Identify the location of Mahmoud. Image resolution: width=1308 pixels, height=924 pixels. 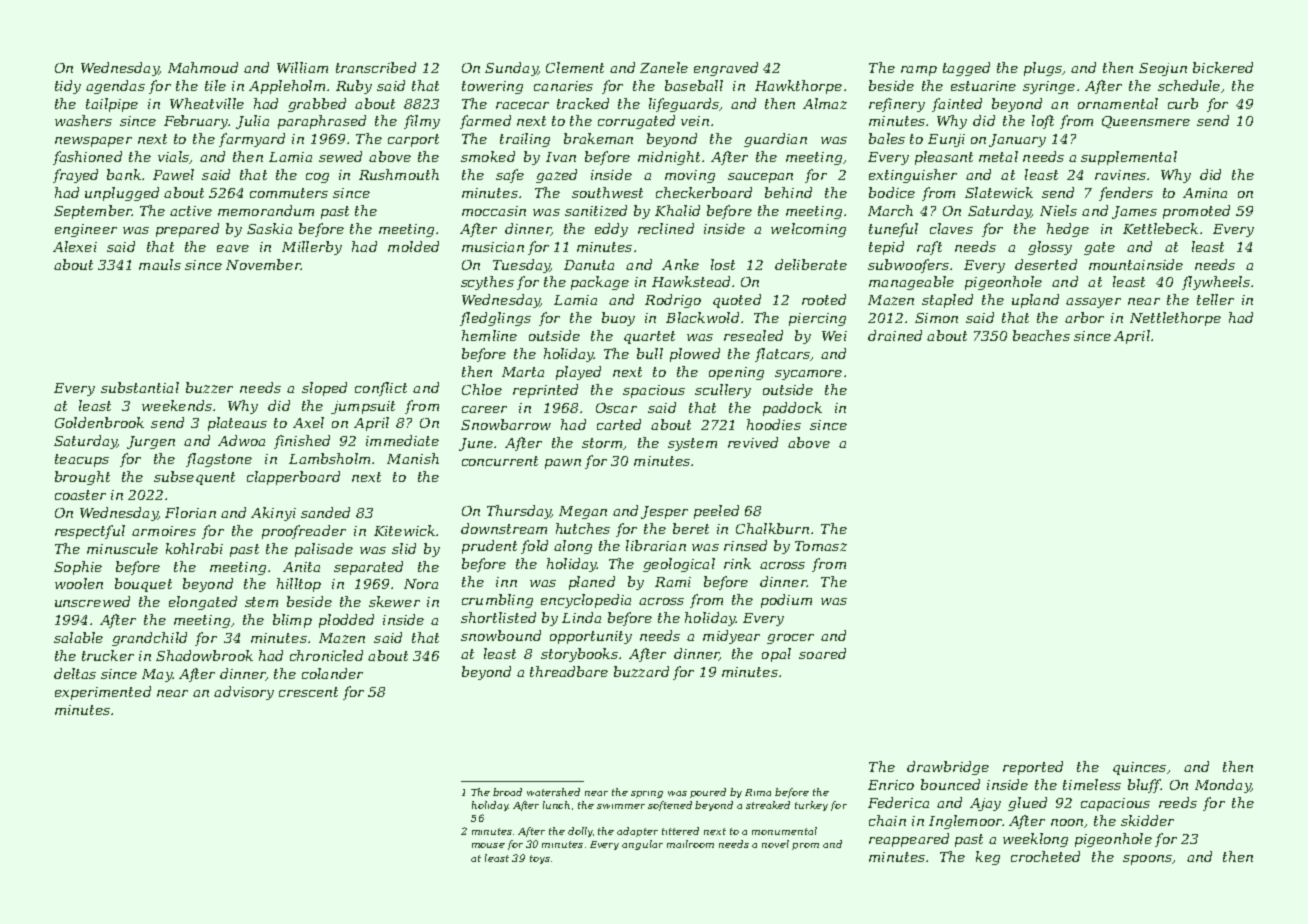
(203, 67).
